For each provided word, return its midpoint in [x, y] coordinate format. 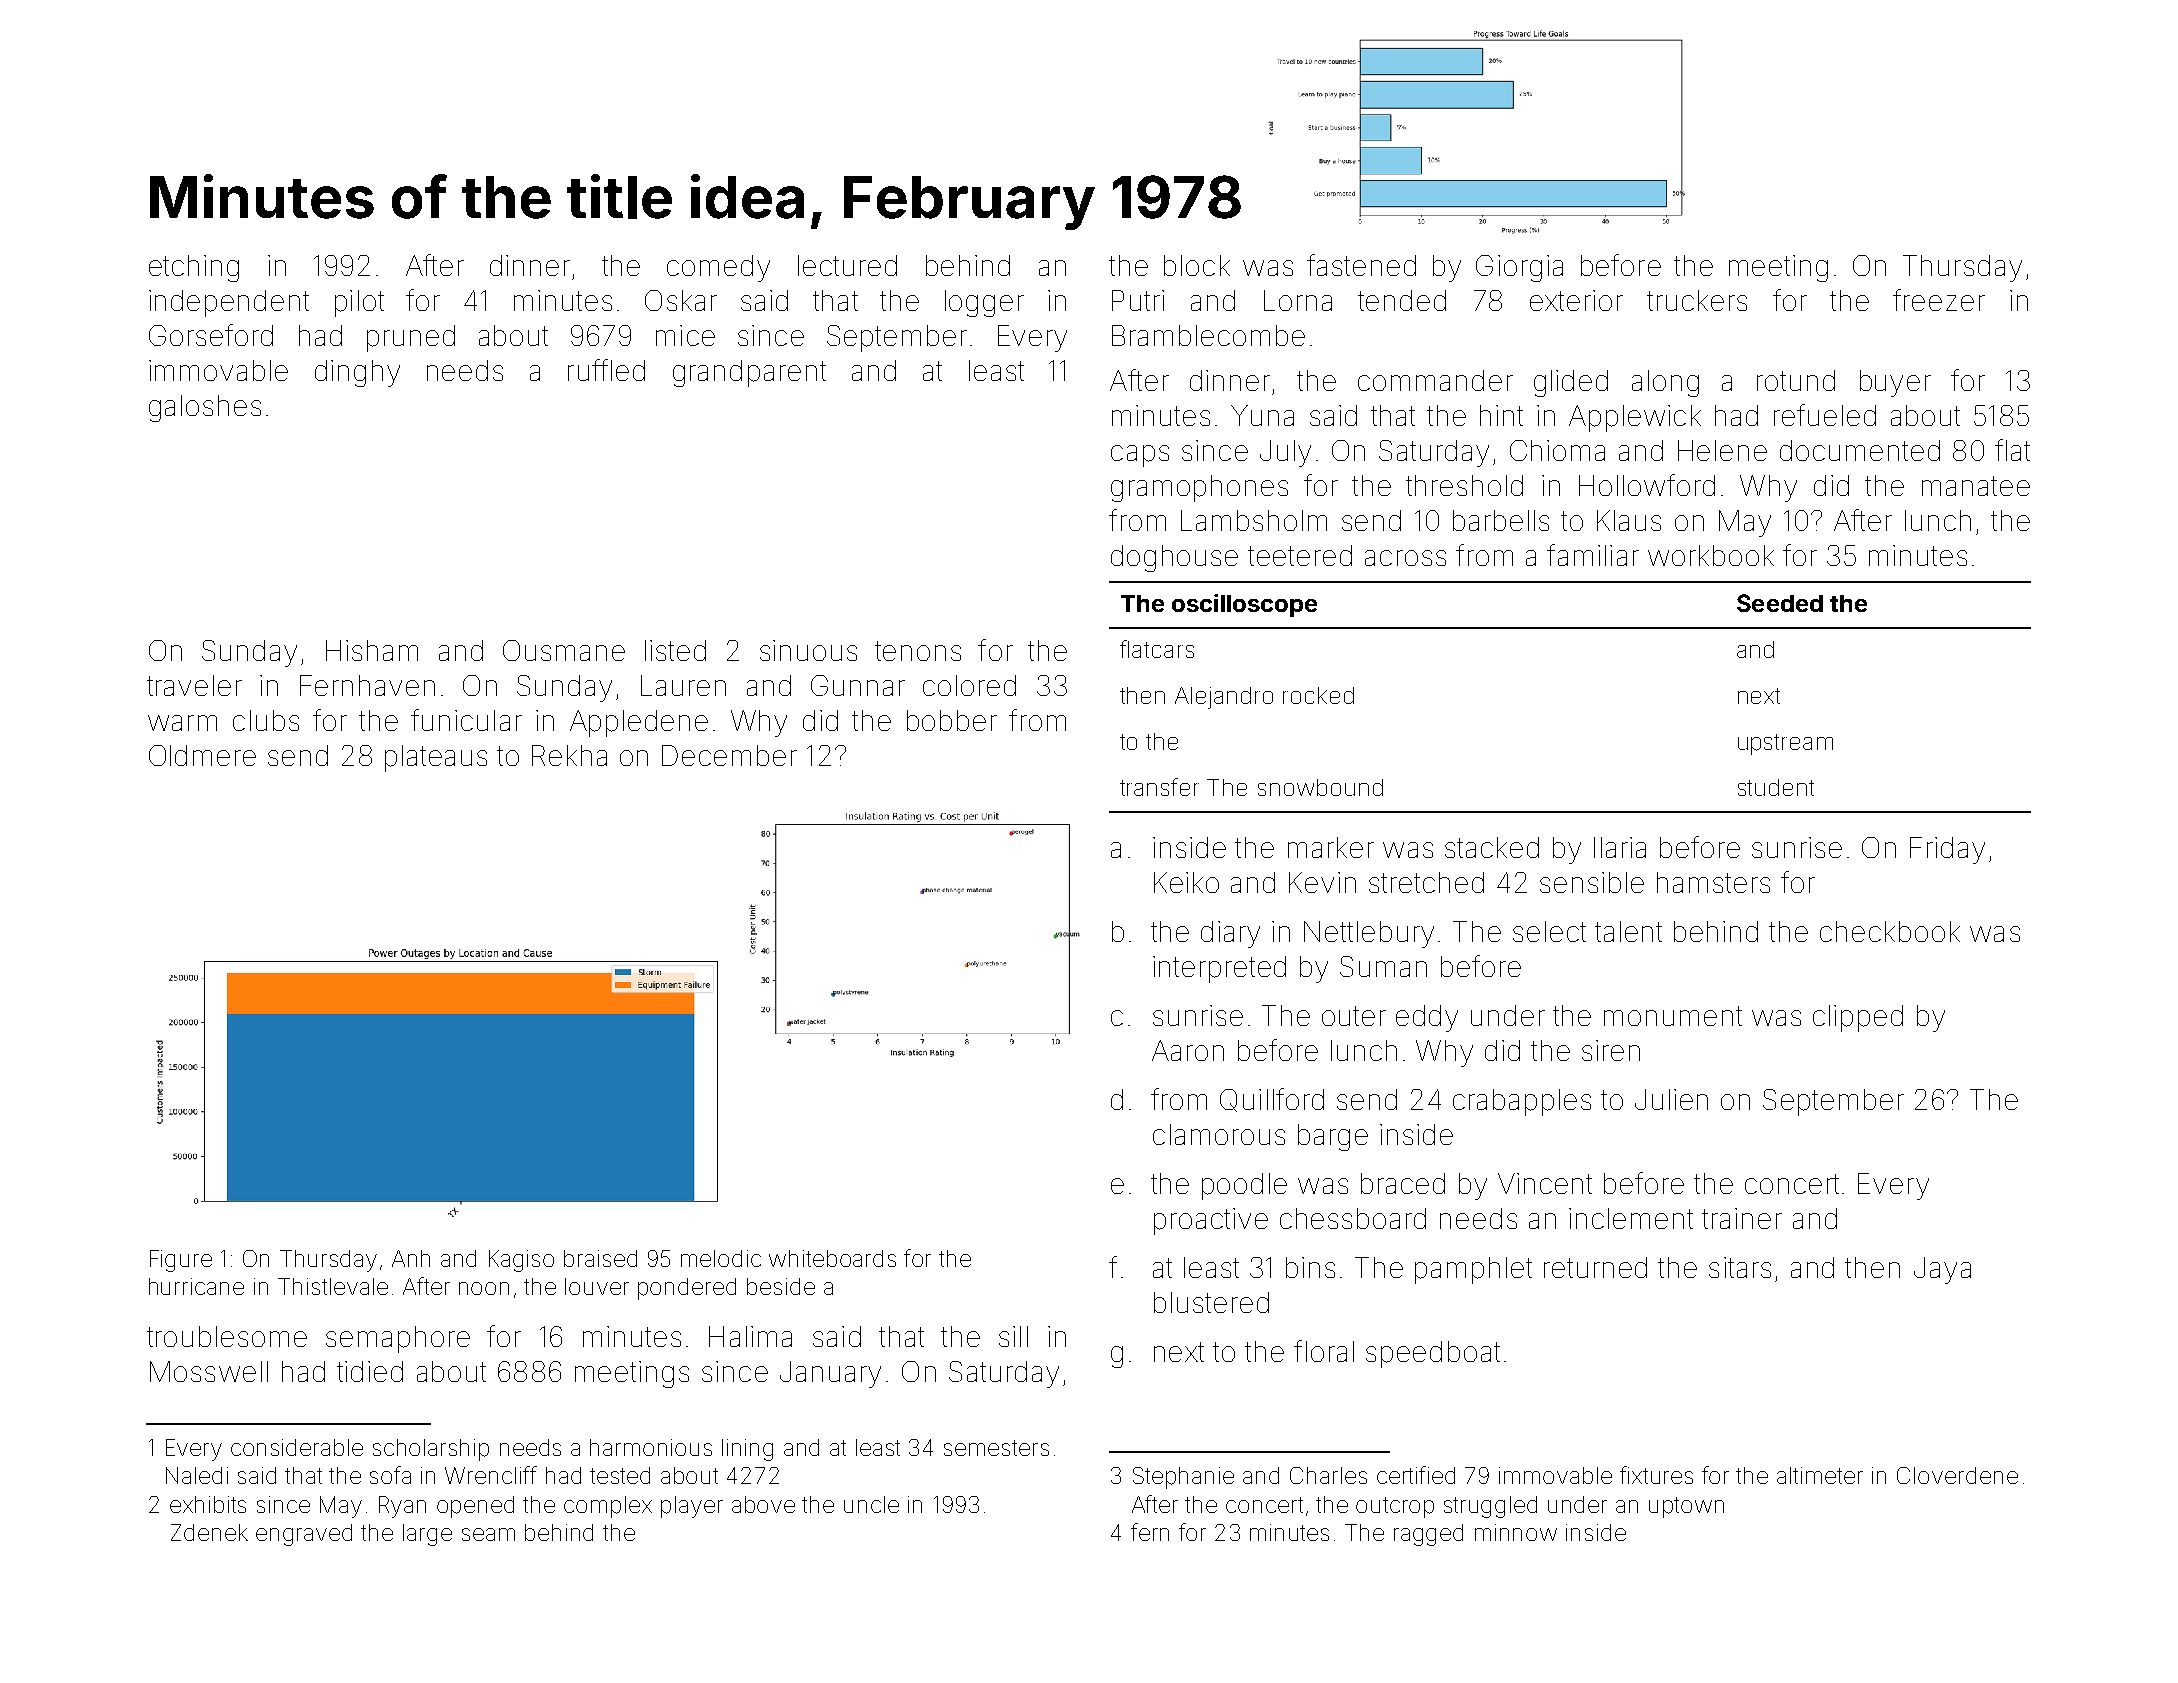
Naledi [197, 1475]
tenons [918, 651]
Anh [411, 1258]
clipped [1858, 1018]
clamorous [1219, 1134]
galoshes [205, 408]
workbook [1711, 555]
